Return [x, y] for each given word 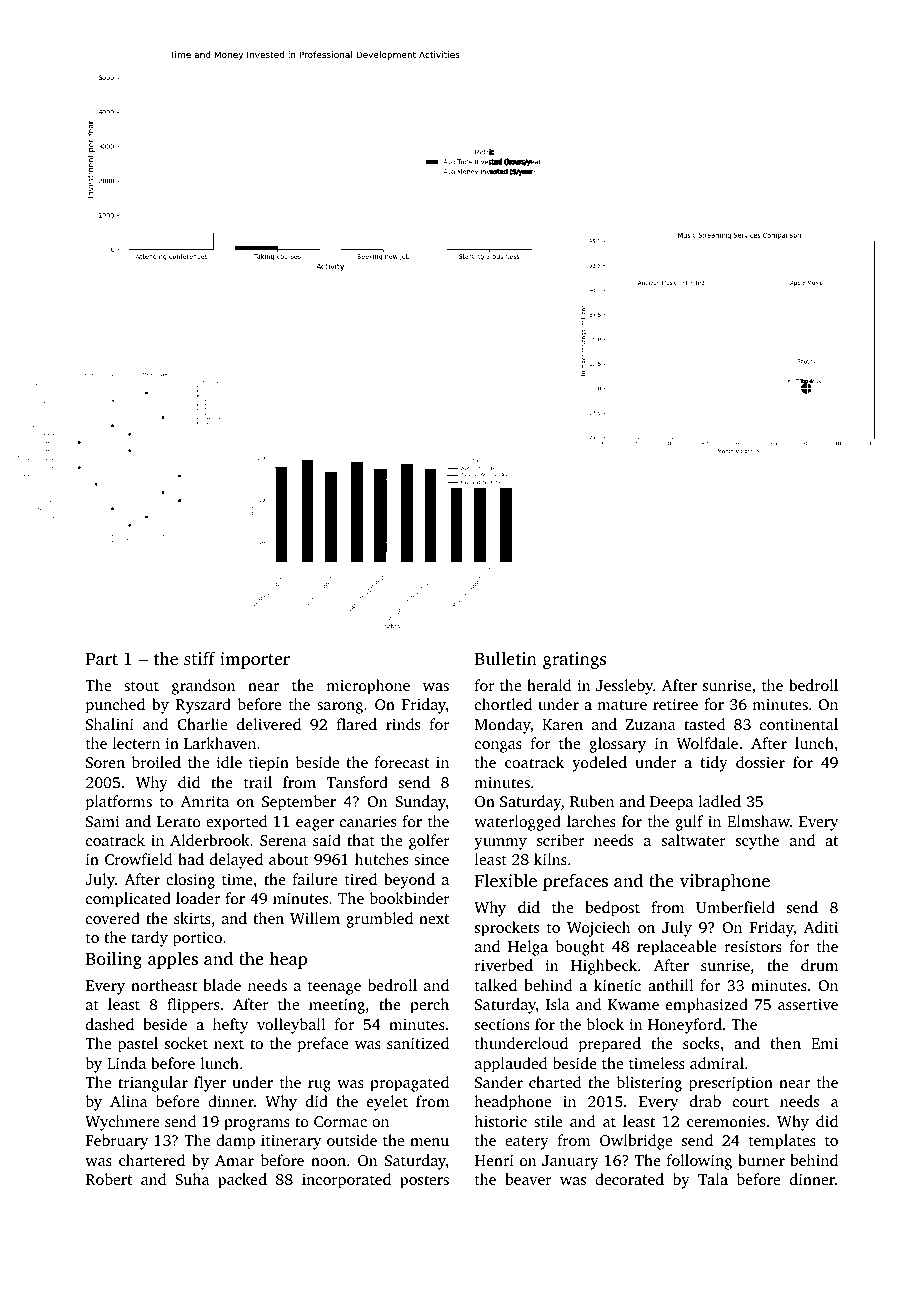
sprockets [507, 929]
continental [799, 724]
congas [498, 747]
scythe [757, 842]
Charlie [202, 724]
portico [197, 939]
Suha [192, 1179]
